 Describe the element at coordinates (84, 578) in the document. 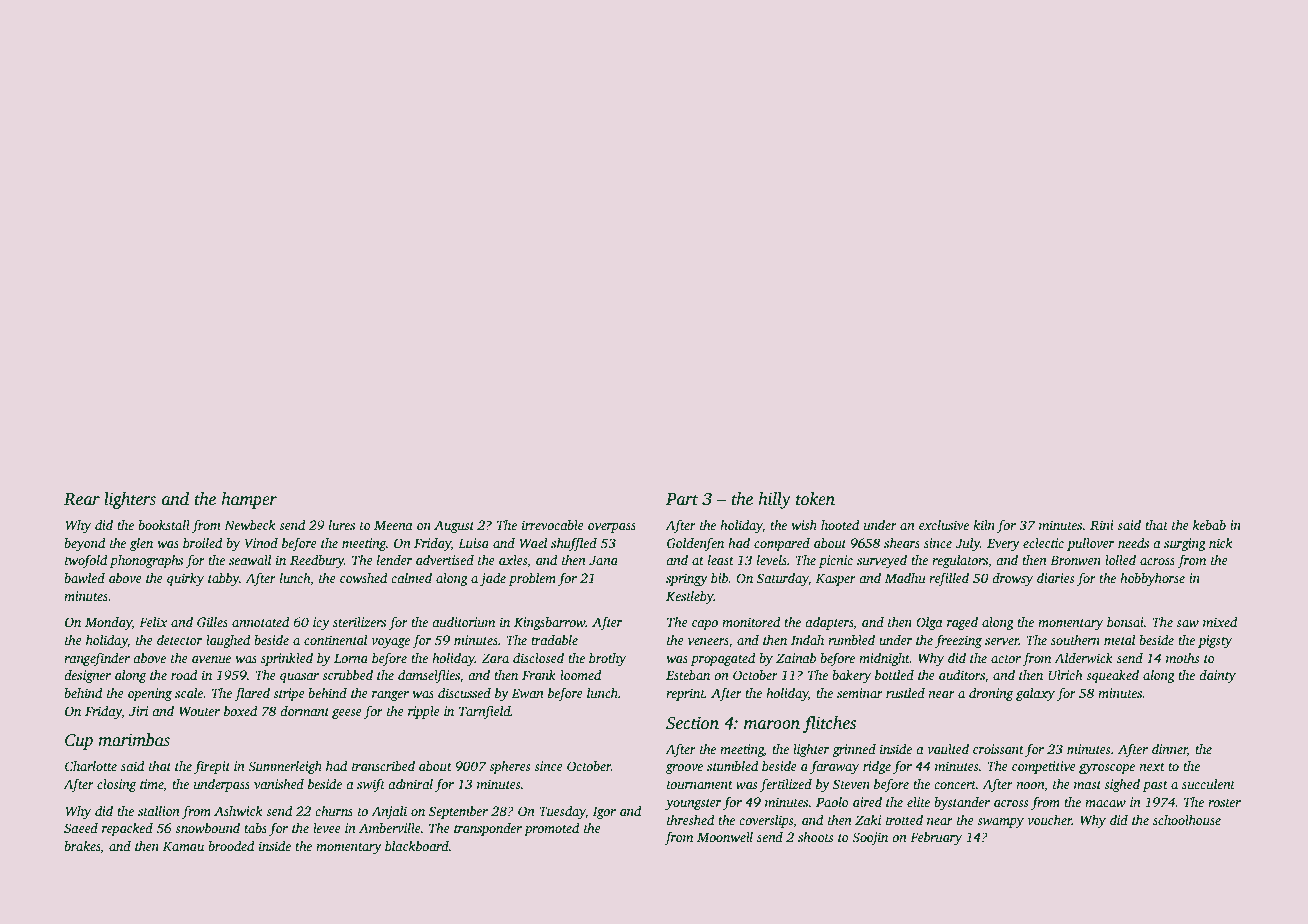

I see `bawled` at that location.
